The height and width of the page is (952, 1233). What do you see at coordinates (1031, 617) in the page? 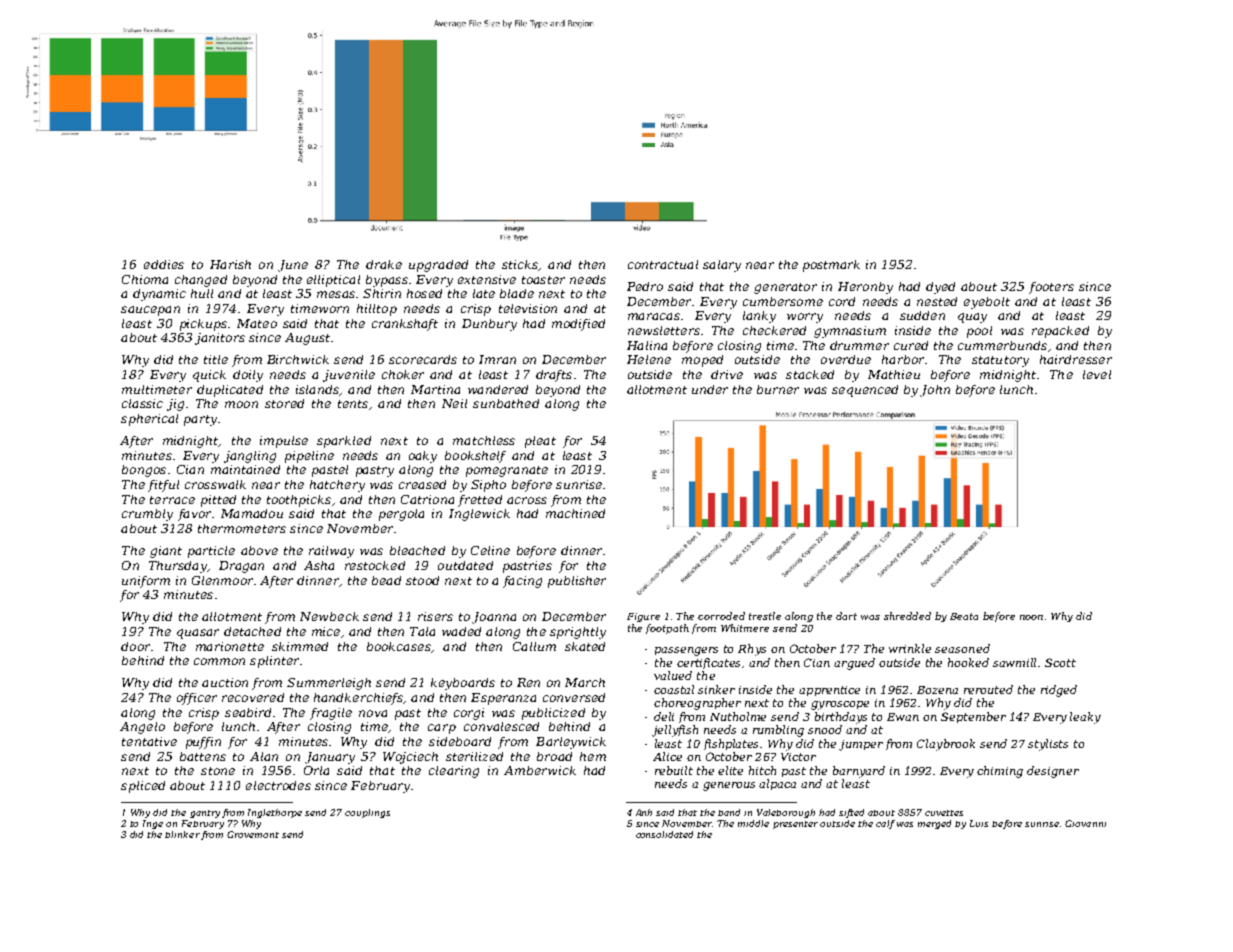
I see `noon` at bounding box center [1031, 617].
